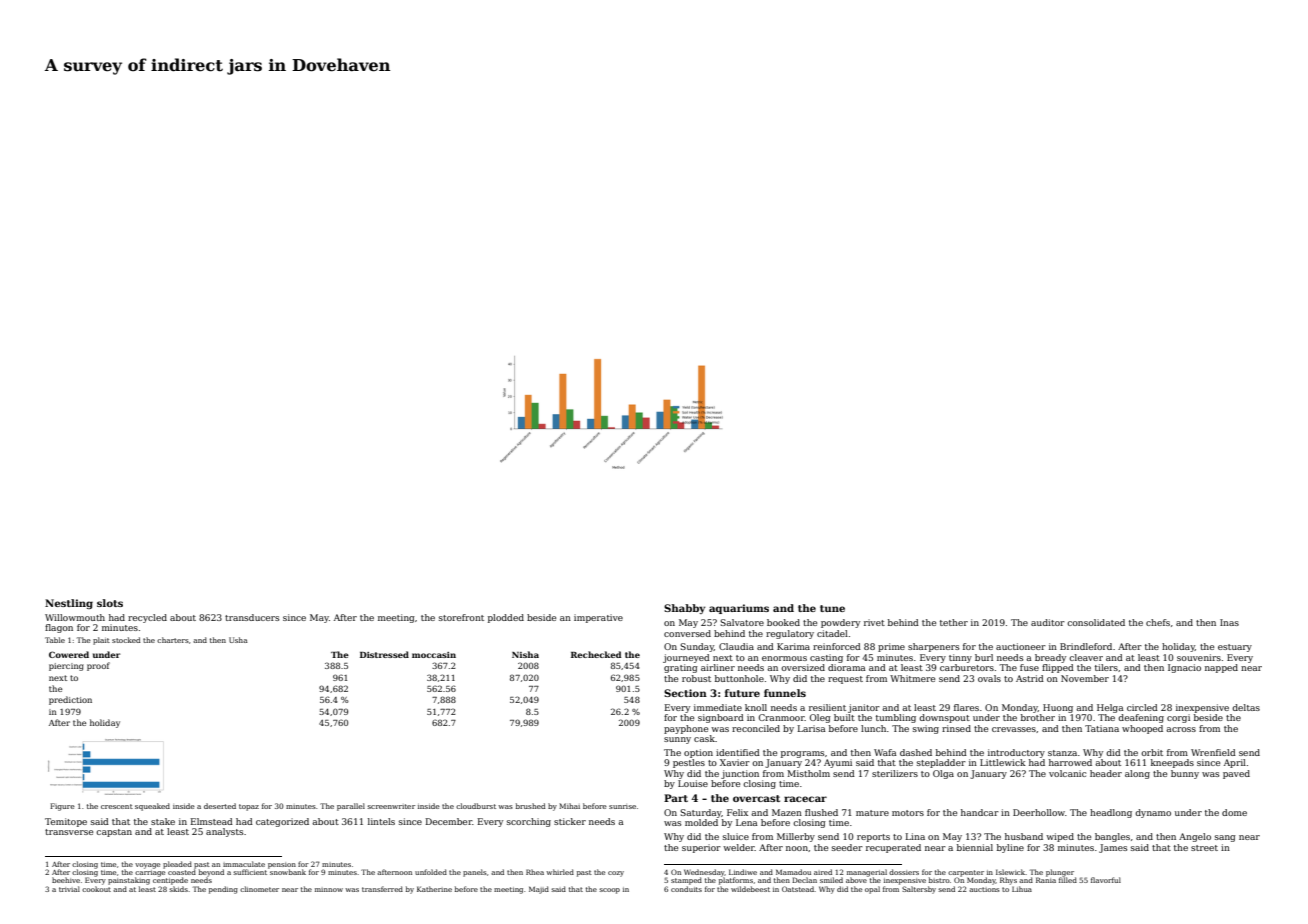  I want to click on flavorful, so click(1106, 880).
